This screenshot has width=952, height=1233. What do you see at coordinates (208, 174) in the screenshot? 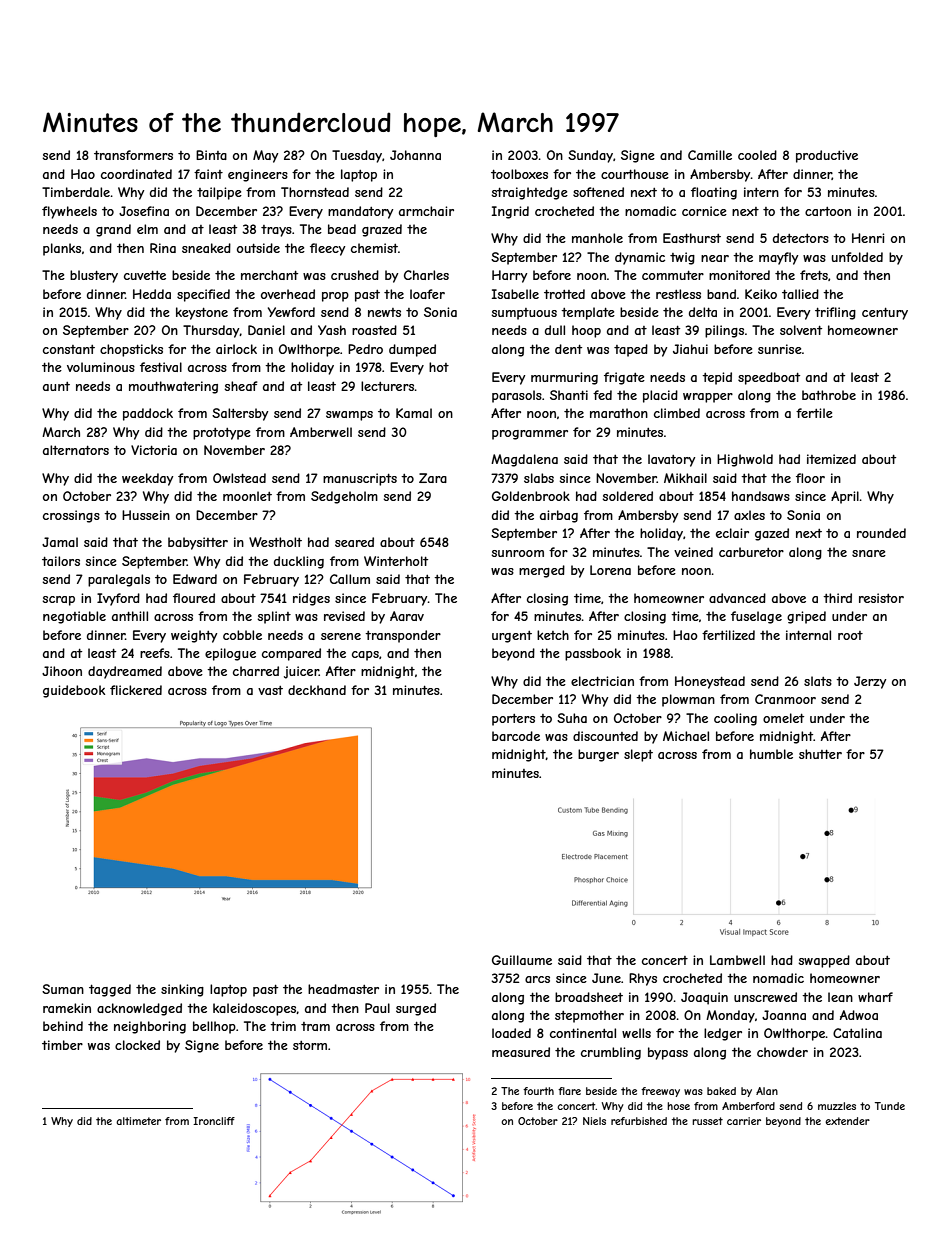
I see `faint` at bounding box center [208, 174].
